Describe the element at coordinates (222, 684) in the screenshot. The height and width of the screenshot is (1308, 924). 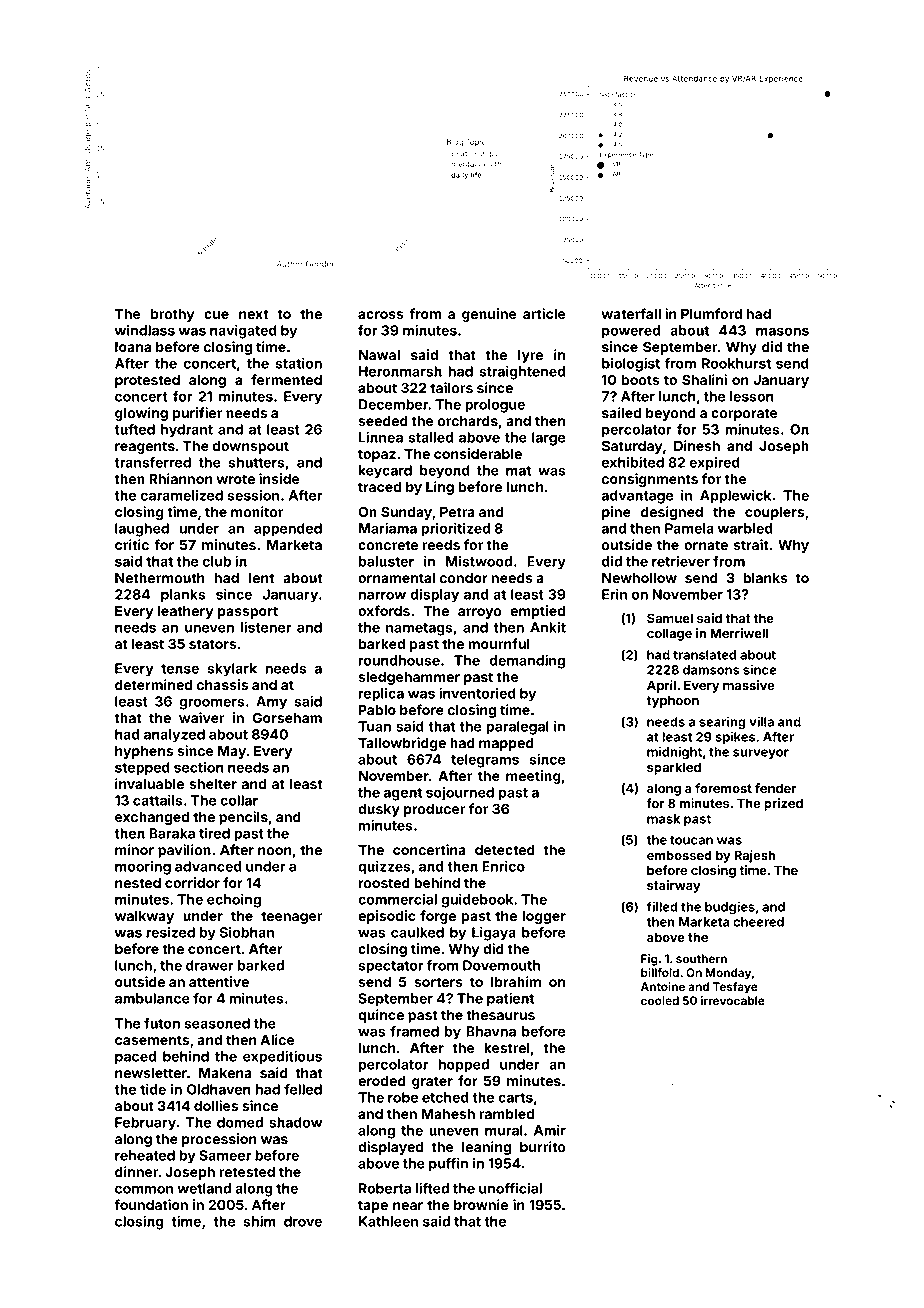
I see `chassis` at that location.
